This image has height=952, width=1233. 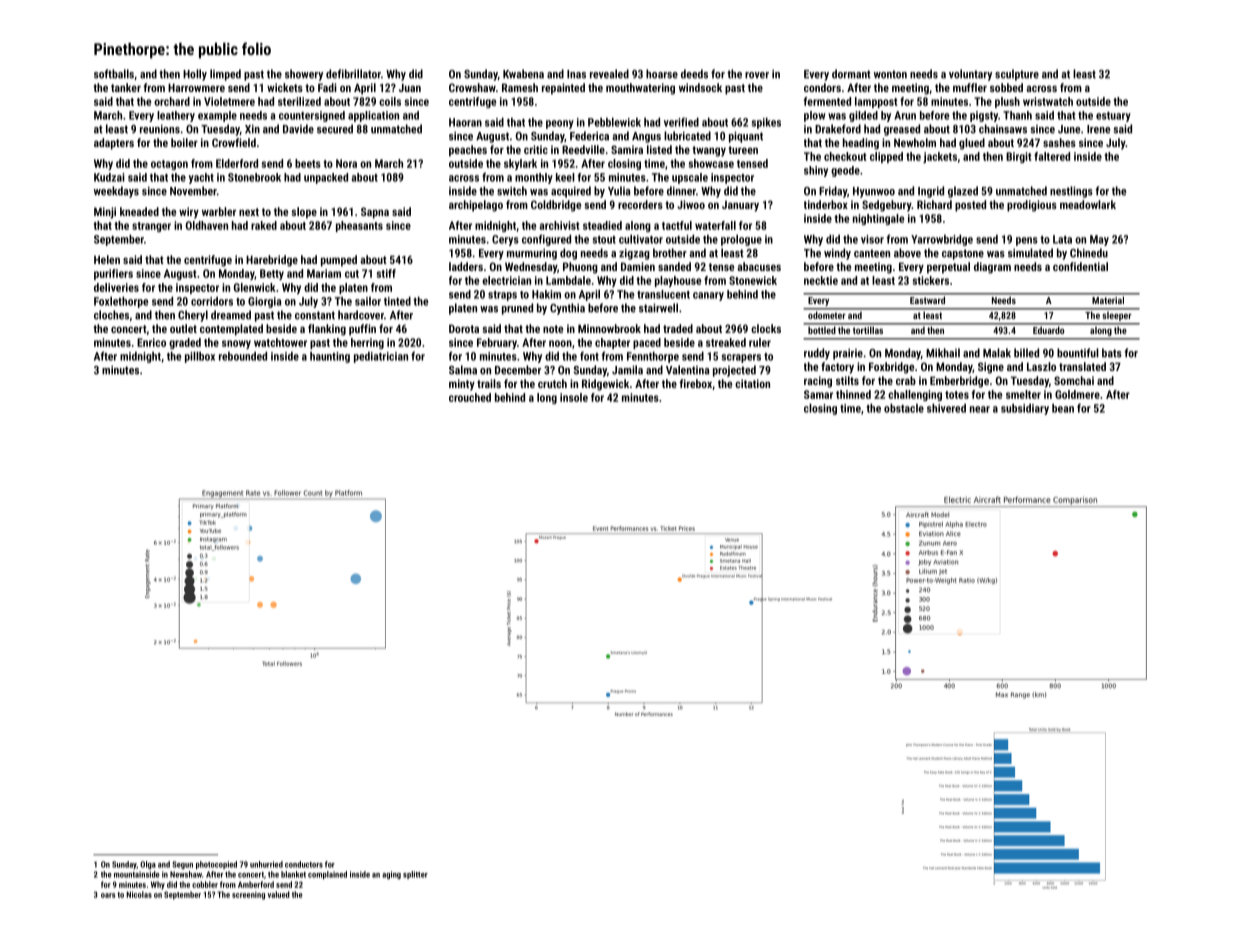 What do you see at coordinates (111, 315) in the image?
I see `cloches` at bounding box center [111, 315].
